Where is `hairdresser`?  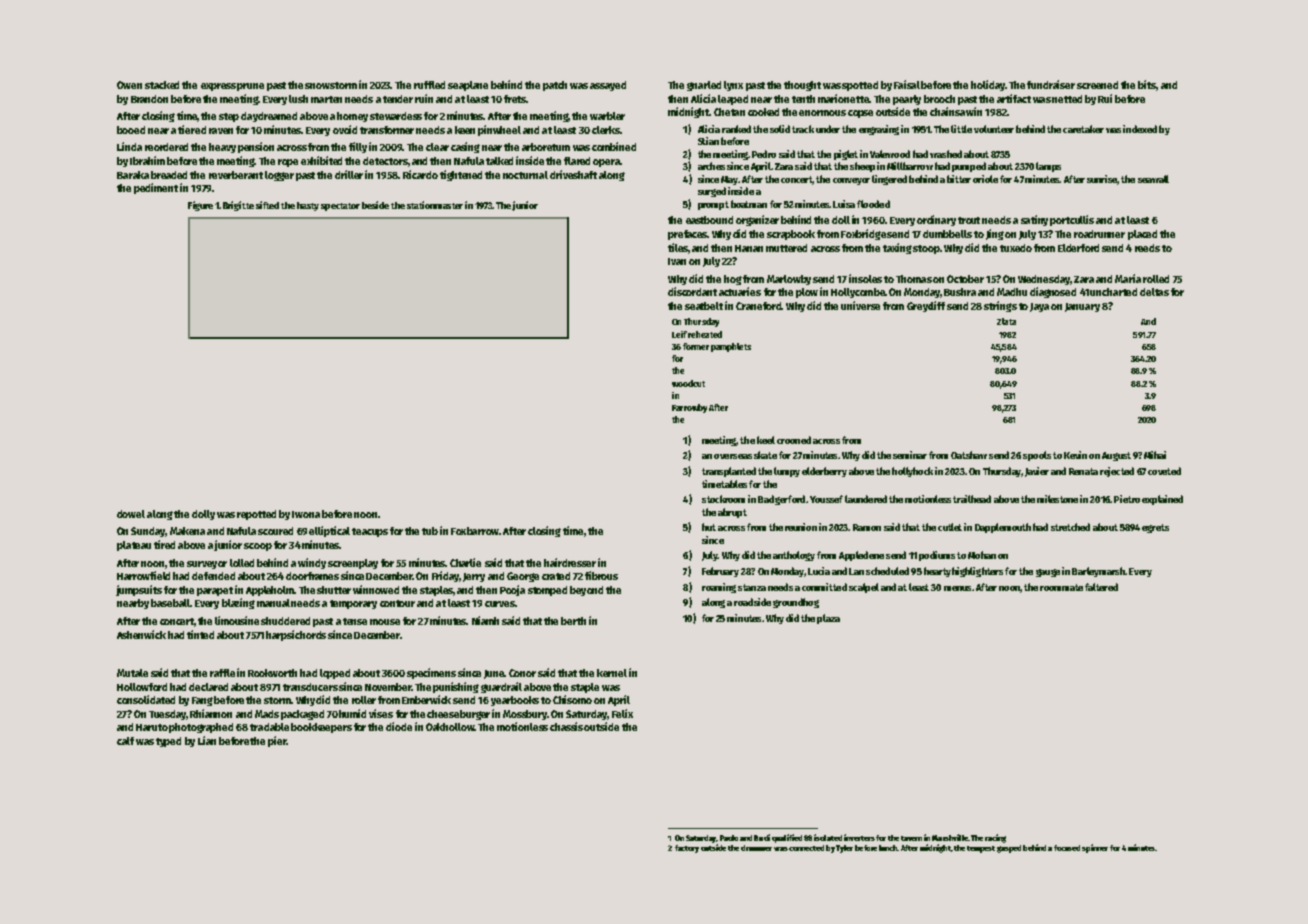
hairdresser is located at coordinates (570, 562).
